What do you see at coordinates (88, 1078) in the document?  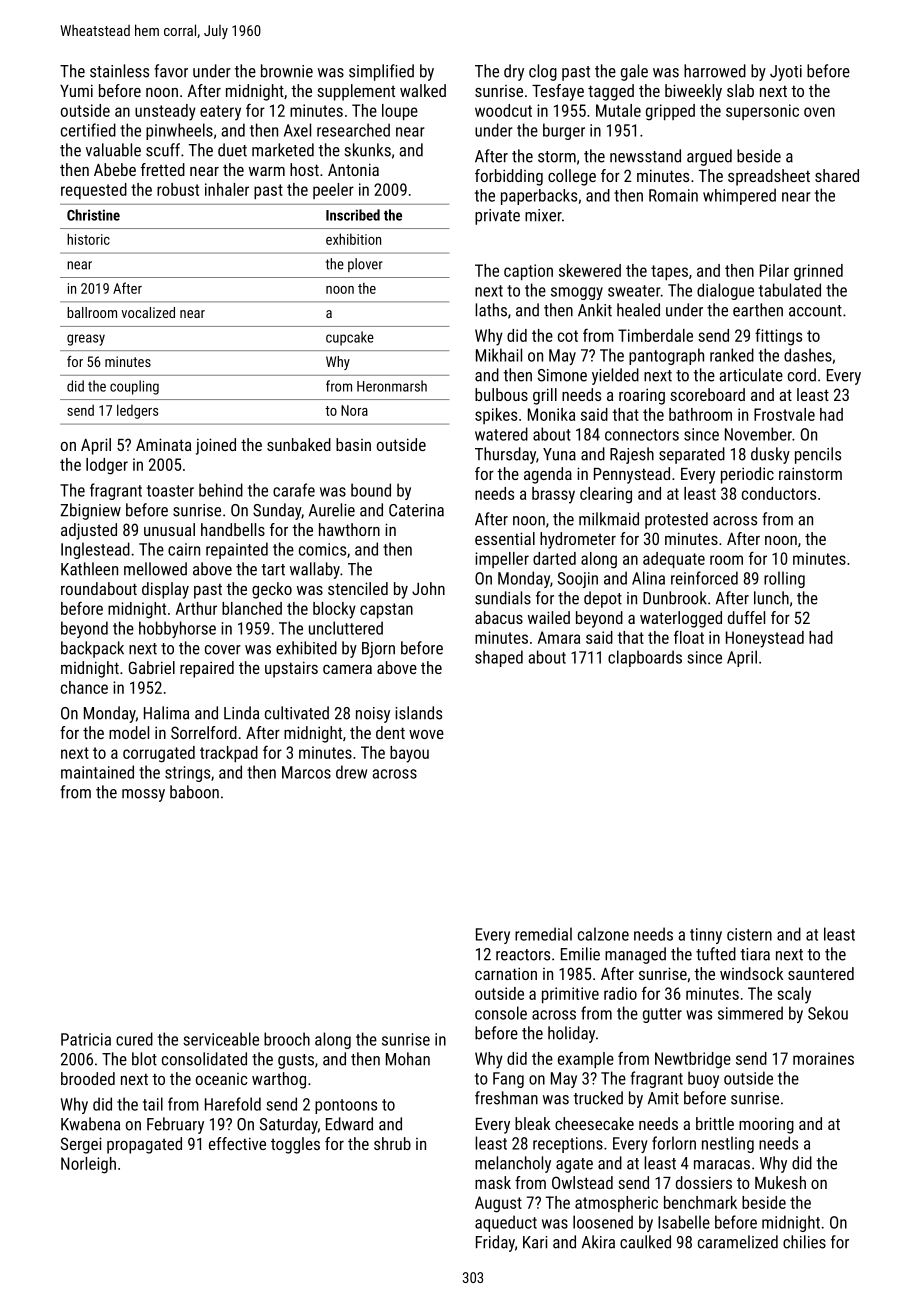 I see `brooded` at bounding box center [88, 1078].
